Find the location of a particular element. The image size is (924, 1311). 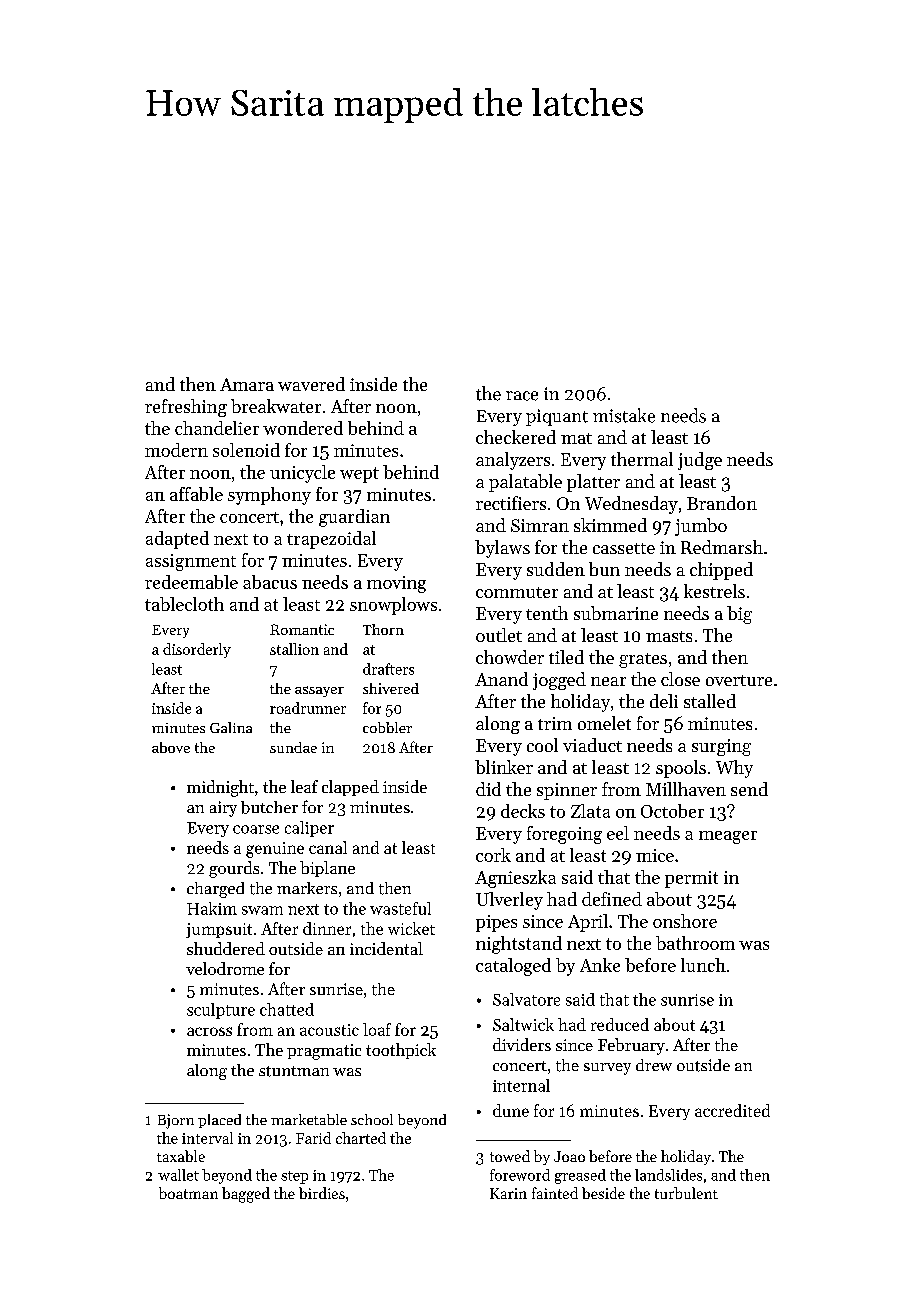

canal is located at coordinates (328, 847).
